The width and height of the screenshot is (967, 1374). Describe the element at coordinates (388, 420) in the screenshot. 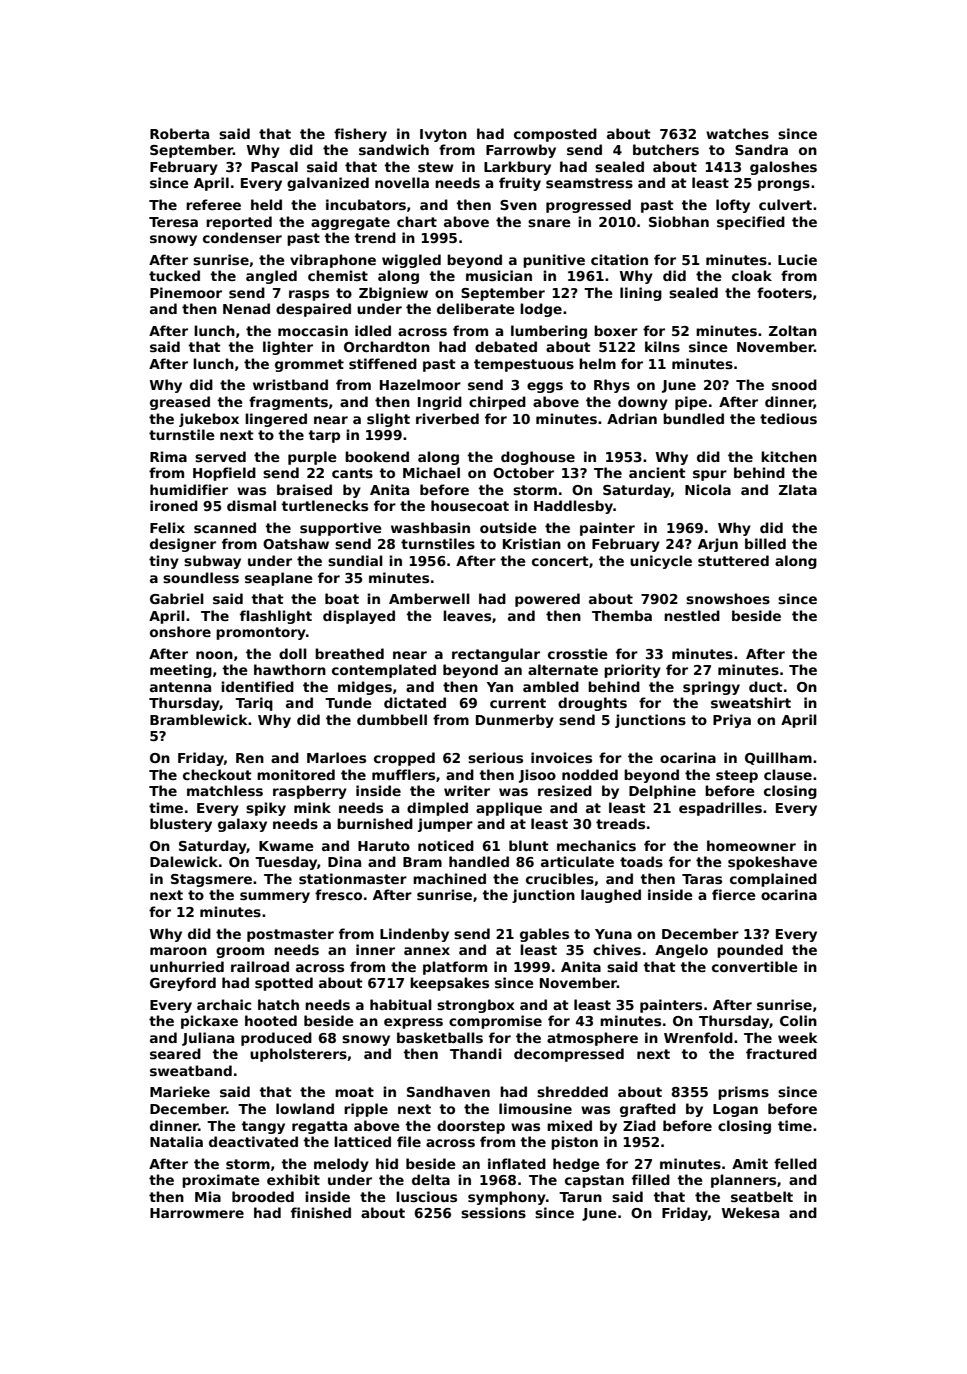

I see `slight` at that location.
